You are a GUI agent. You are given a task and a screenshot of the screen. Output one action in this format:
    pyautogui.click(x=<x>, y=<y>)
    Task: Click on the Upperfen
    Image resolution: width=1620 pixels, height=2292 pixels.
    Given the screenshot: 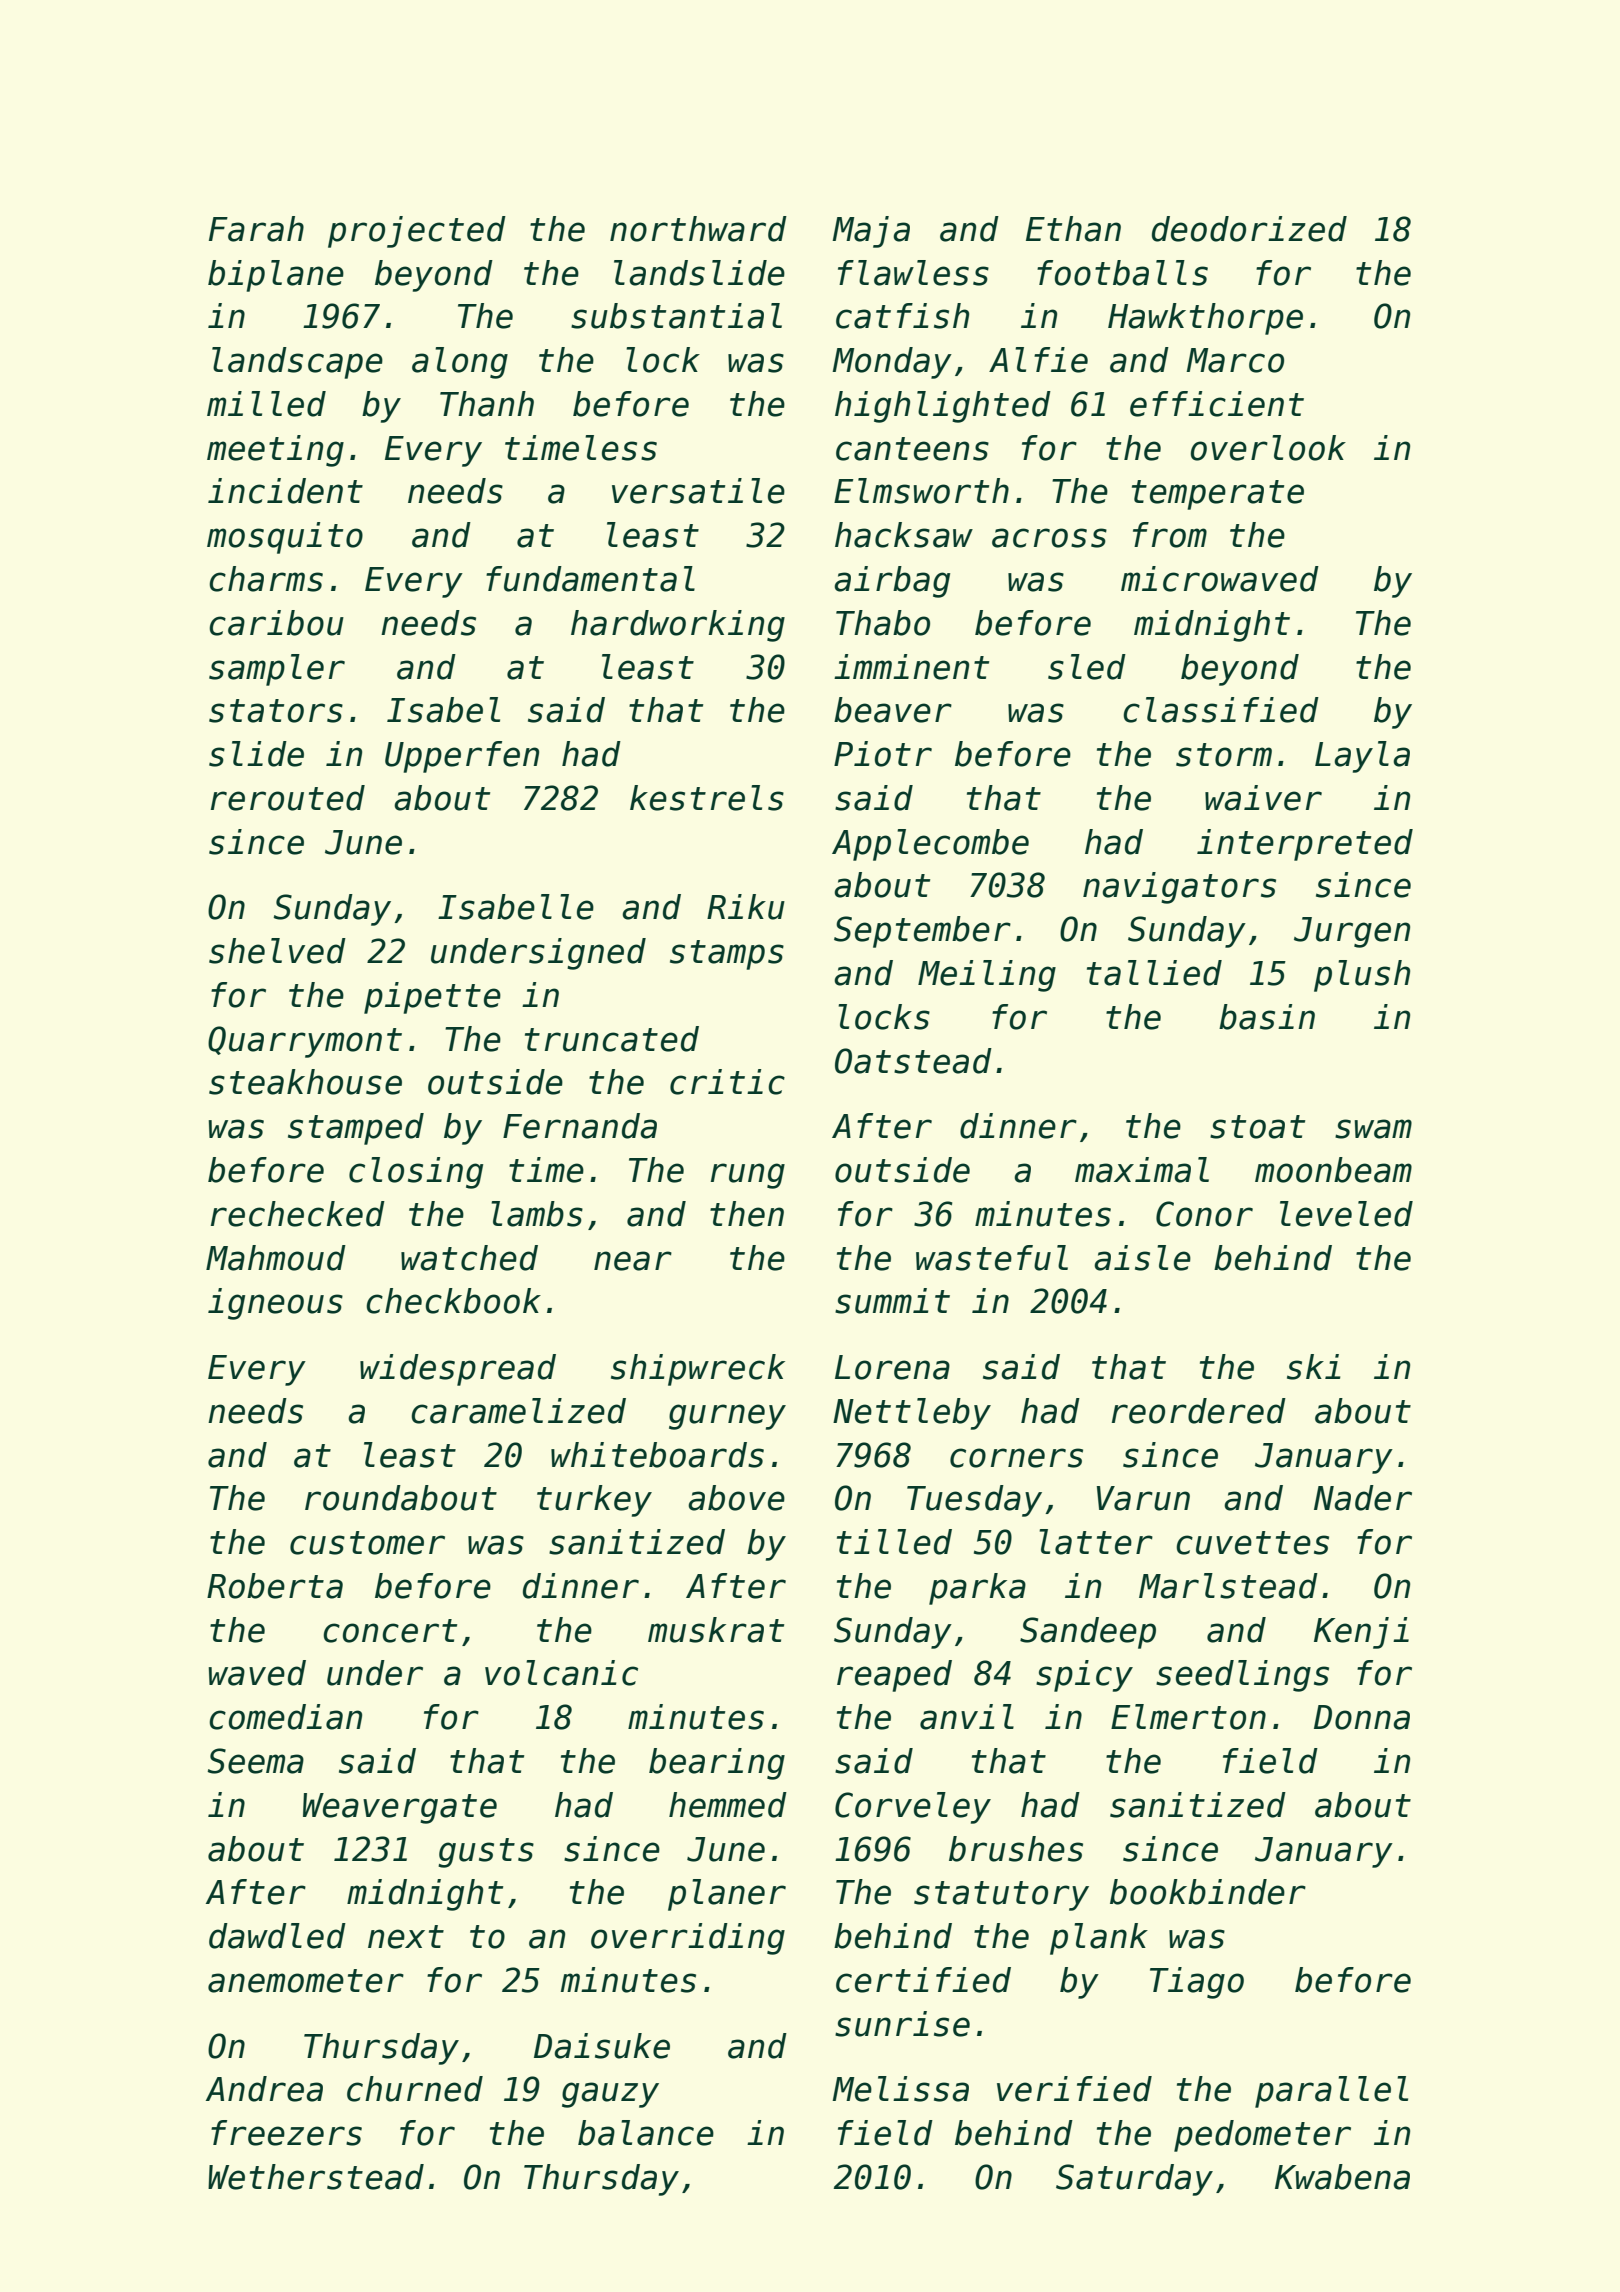 What is the action you would take?
    pyautogui.click(x=462, y=757)
